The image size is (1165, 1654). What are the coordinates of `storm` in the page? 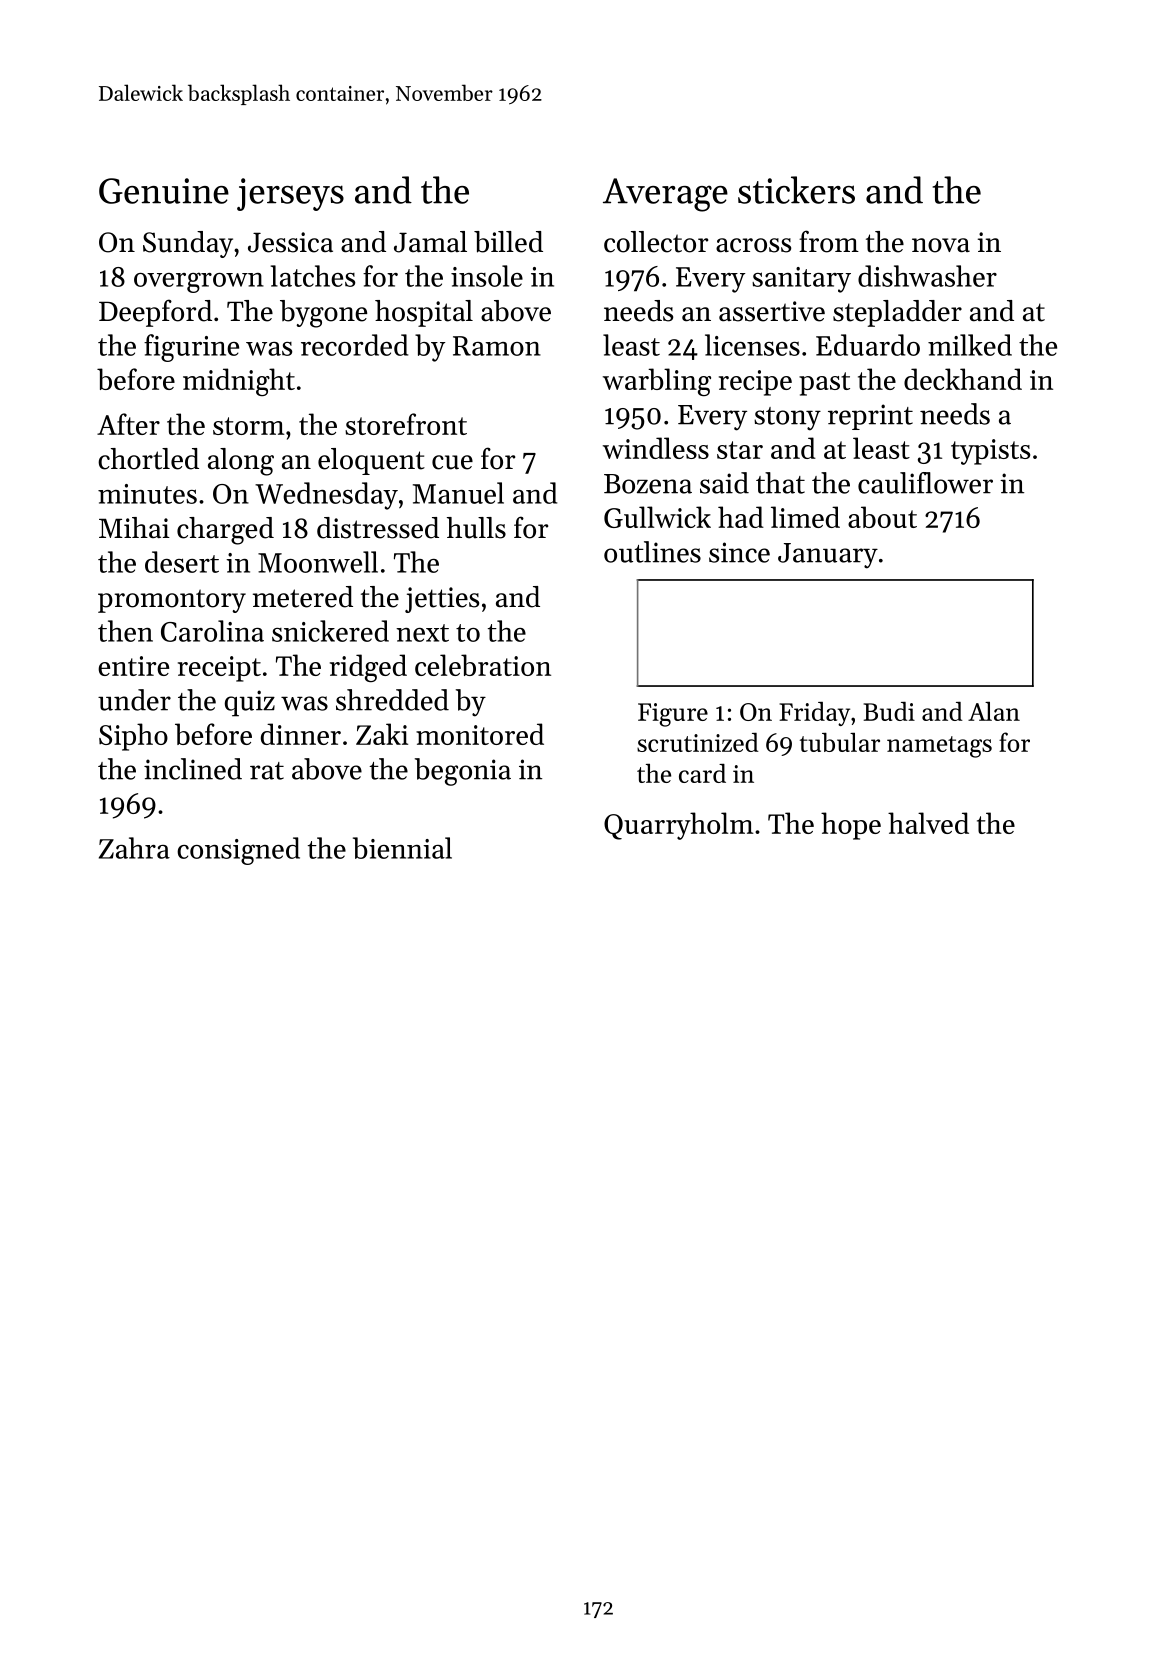 It's located at (248, 426).
